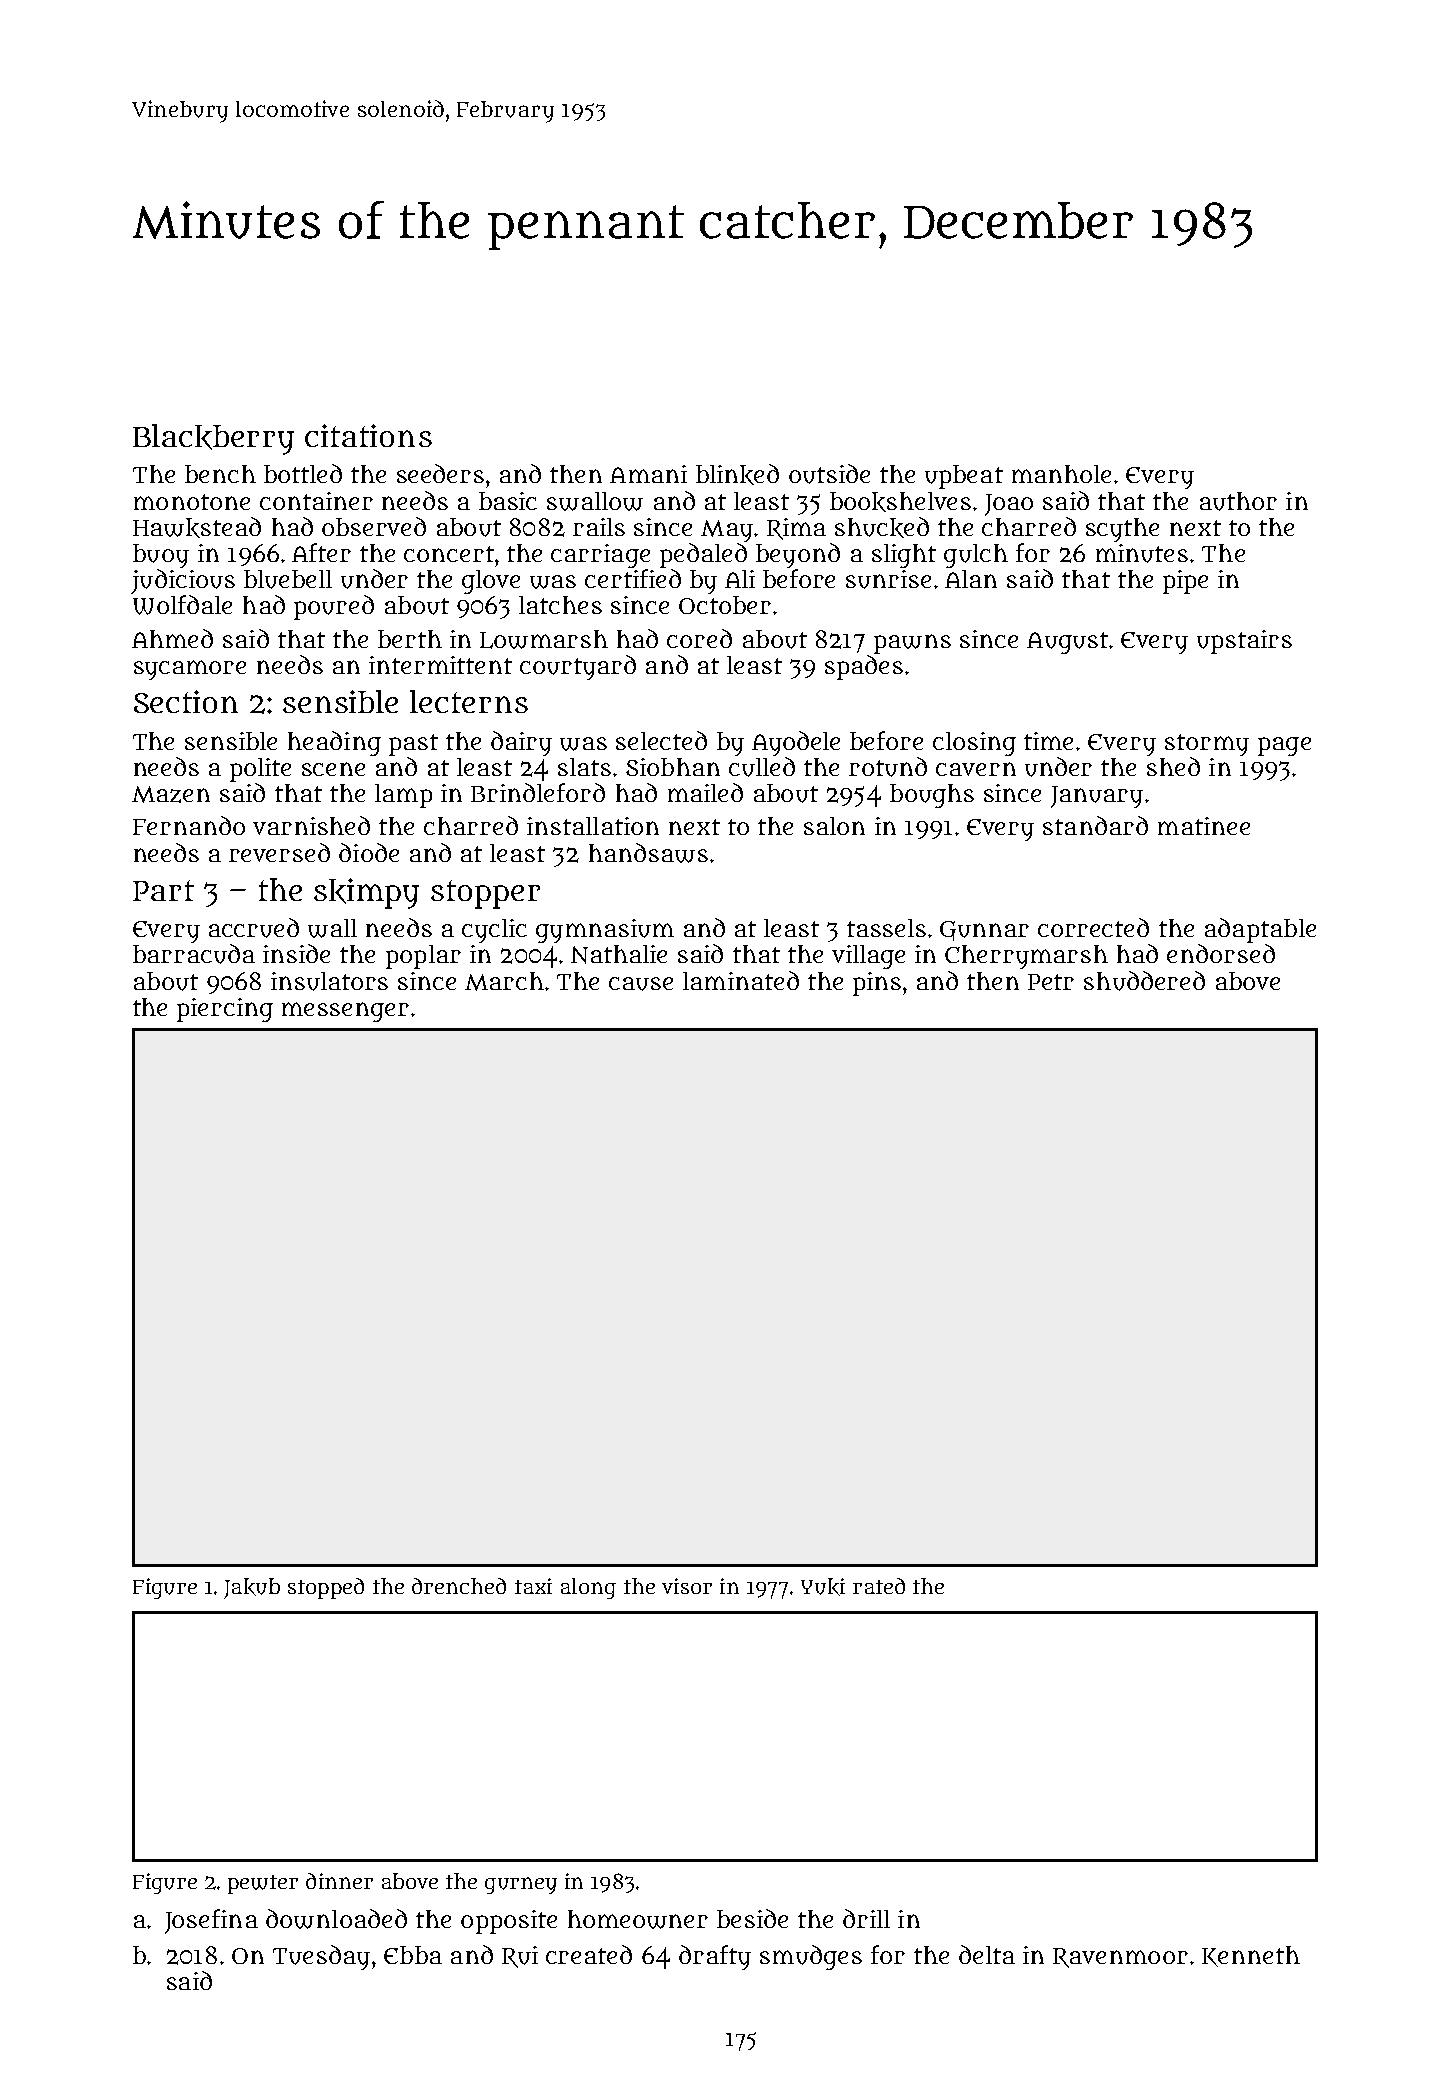 Image resolution: width=1450 pixels, height=2100 pixels. Describe the element at coordinates (1097, 797) in the document. I see `January` at that location.
